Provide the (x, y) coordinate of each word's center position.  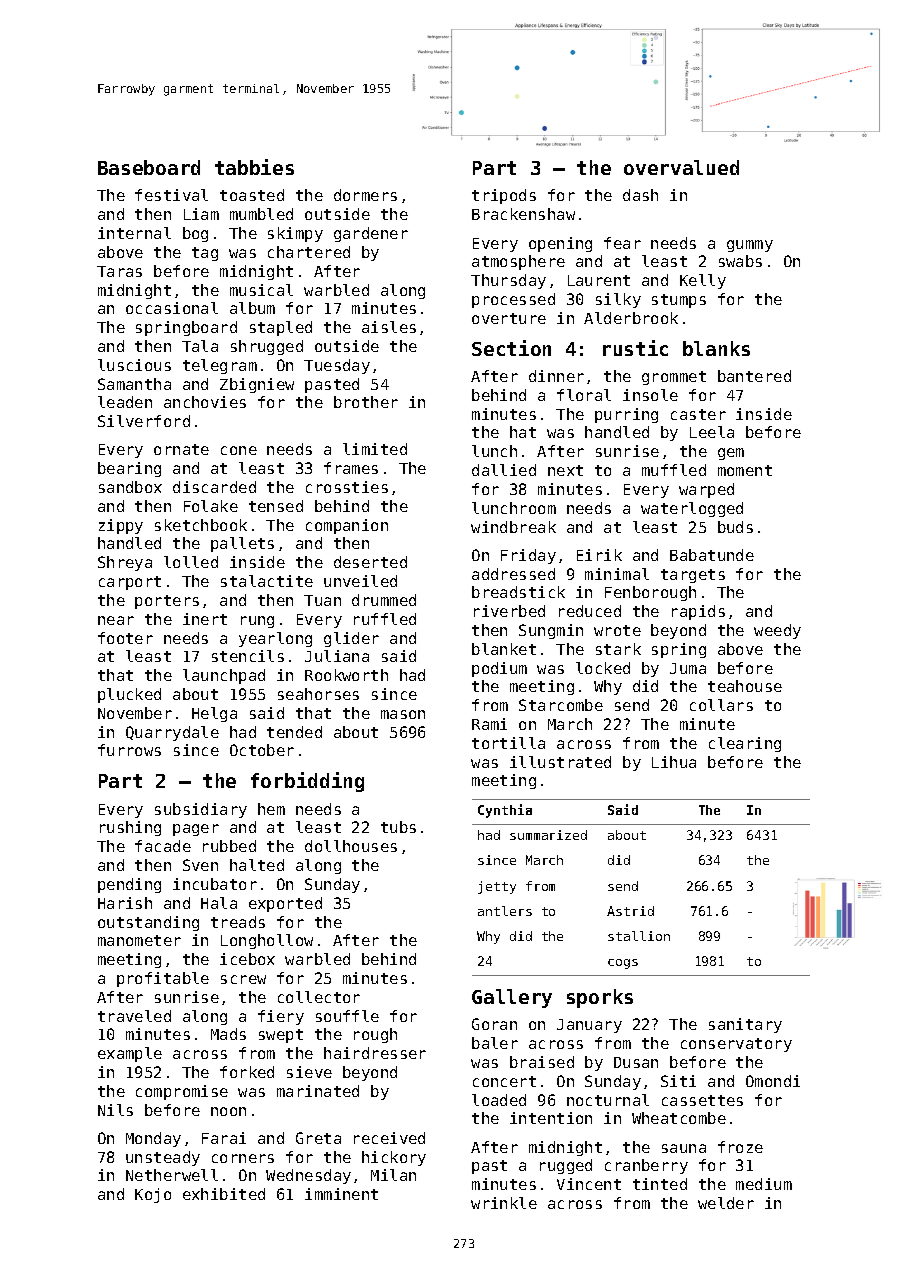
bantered (754, 376)
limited (375, 449)
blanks (716, 348)
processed (513, 300)
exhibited (224, 1194)
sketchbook (201, 525)
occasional (172, 308)
